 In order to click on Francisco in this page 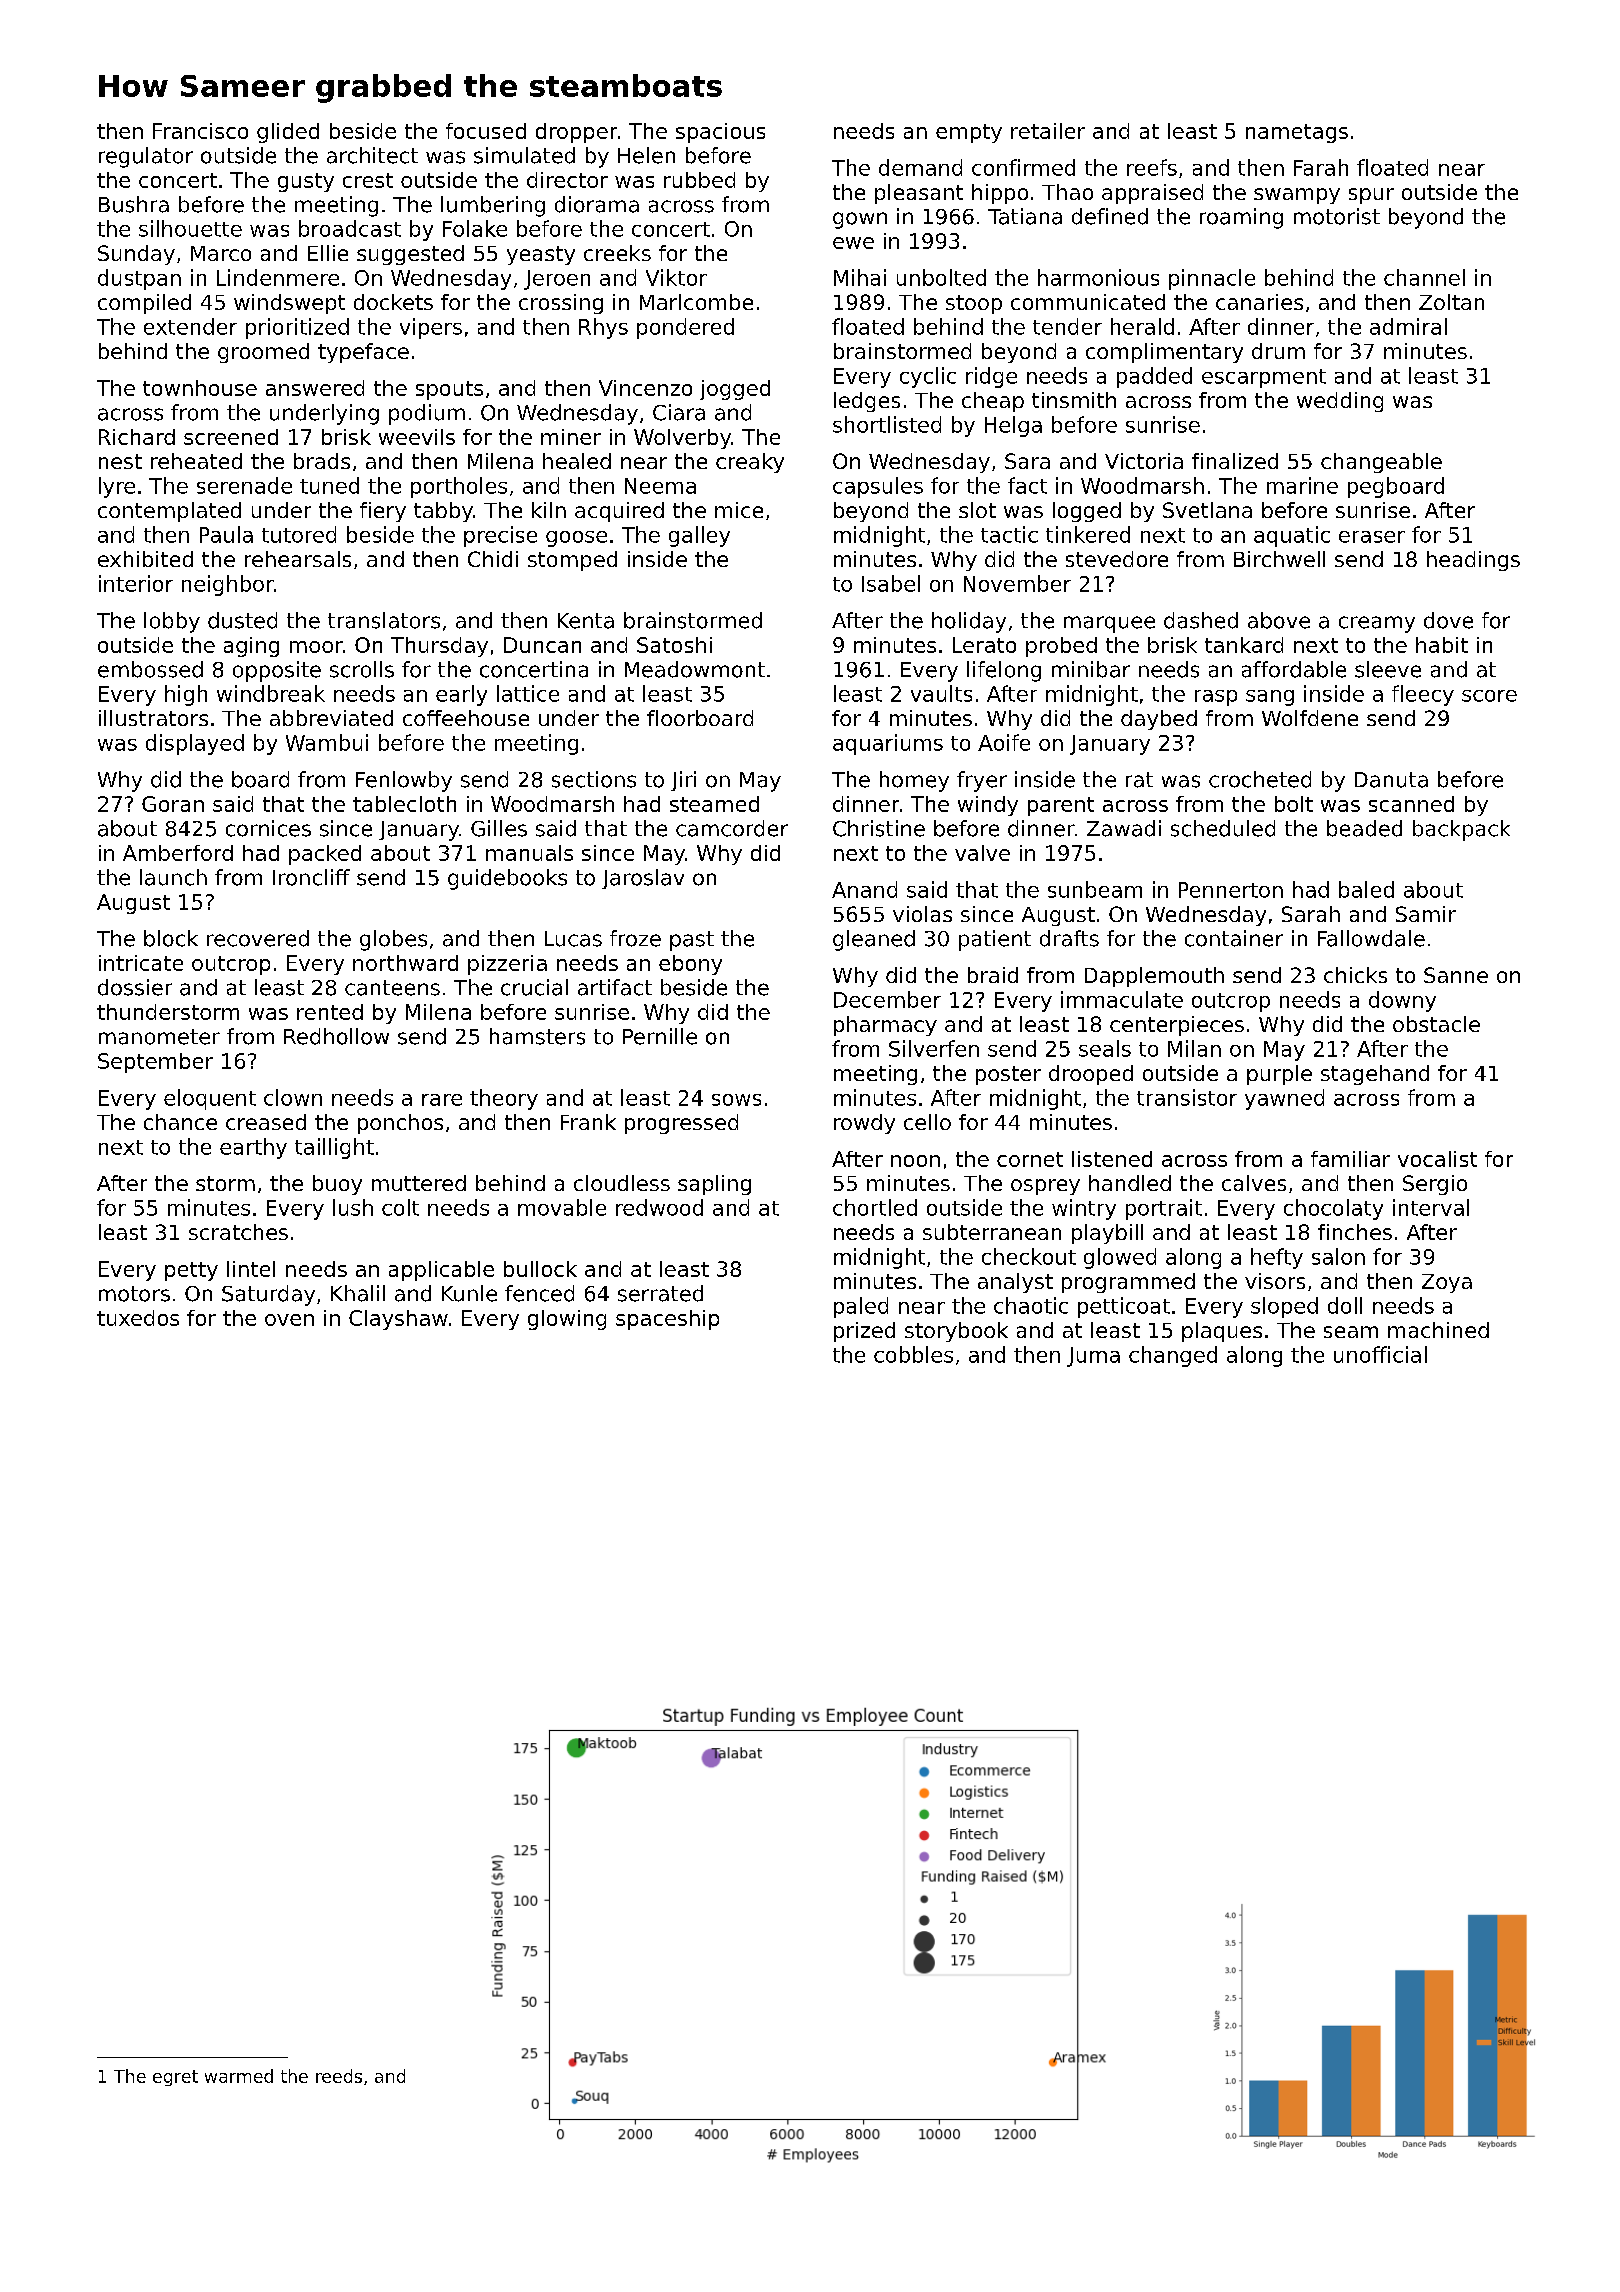, I will do `click(200, 131)`.
